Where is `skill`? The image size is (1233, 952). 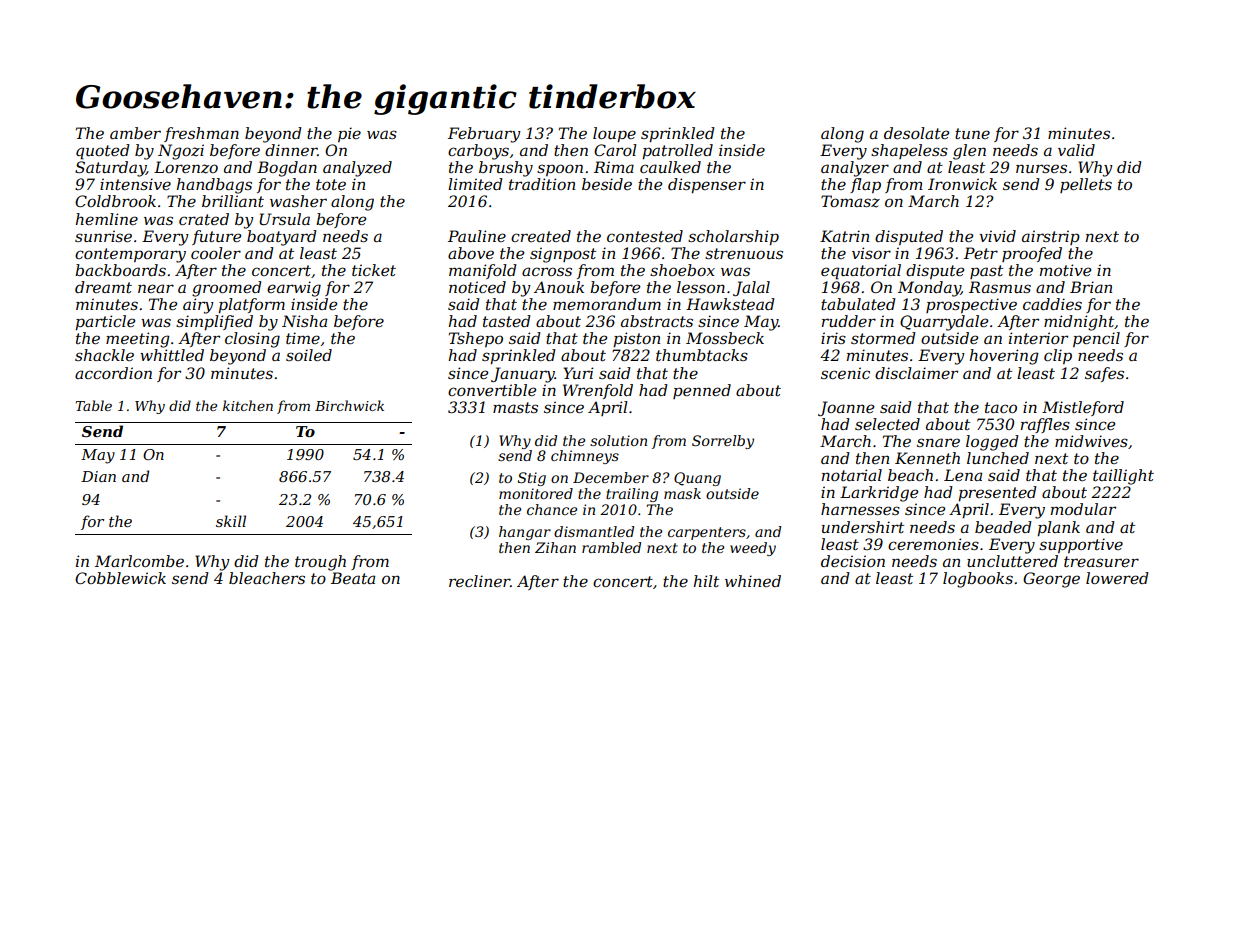
skill is located at coordinates (231, 521).
